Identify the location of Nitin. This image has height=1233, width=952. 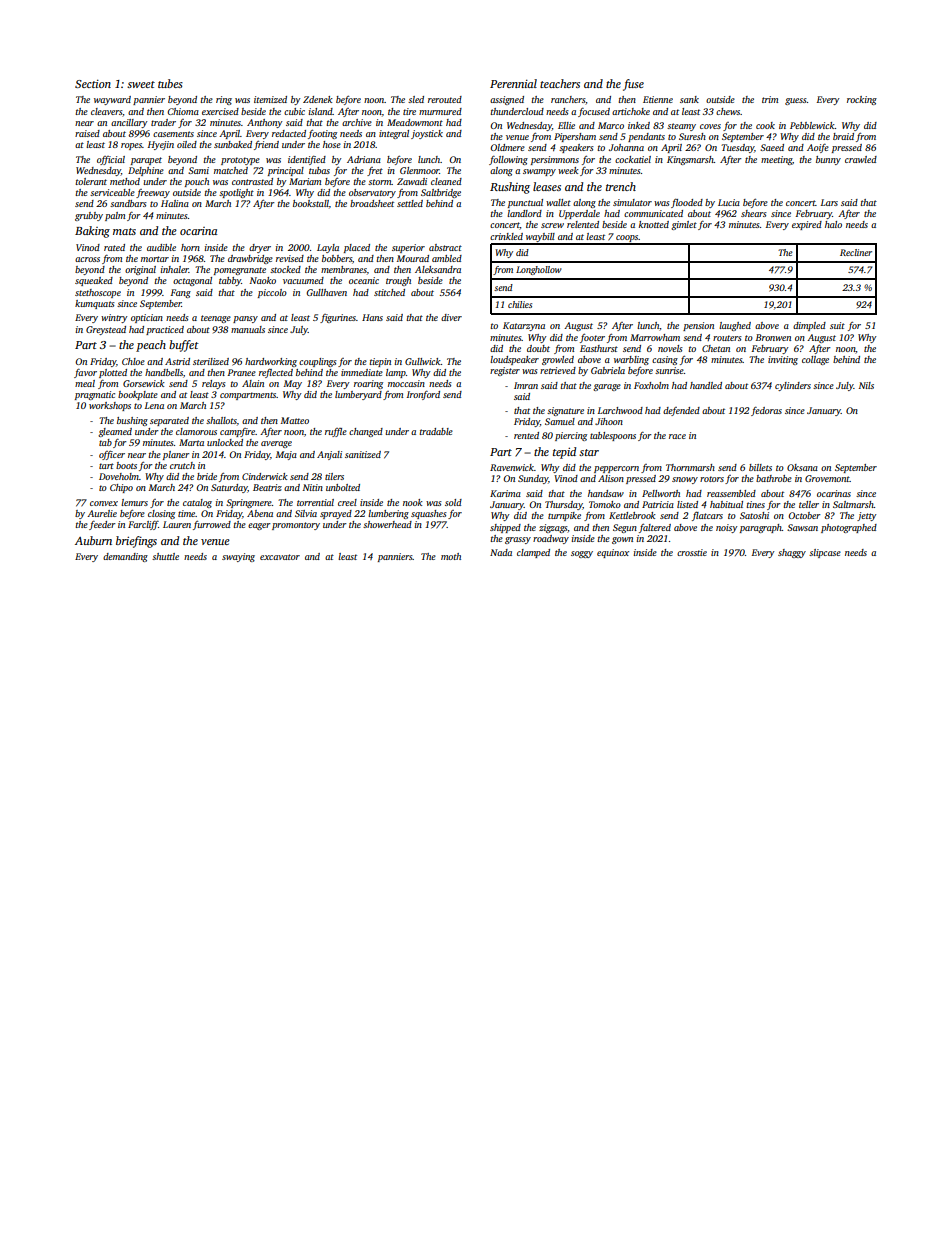
(313, 487).
